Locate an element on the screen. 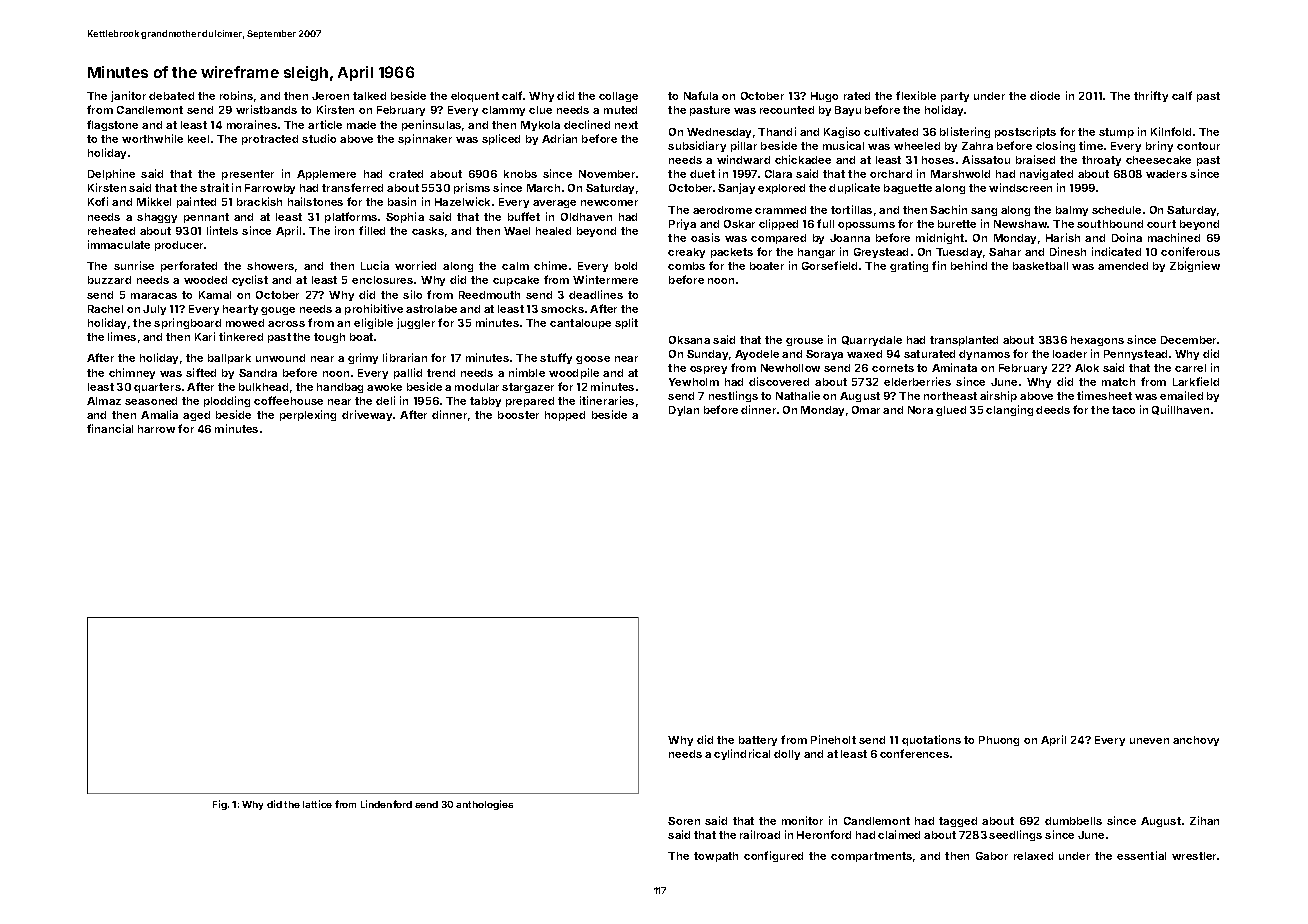  anchovy is located at coordinates (1196, 741).
